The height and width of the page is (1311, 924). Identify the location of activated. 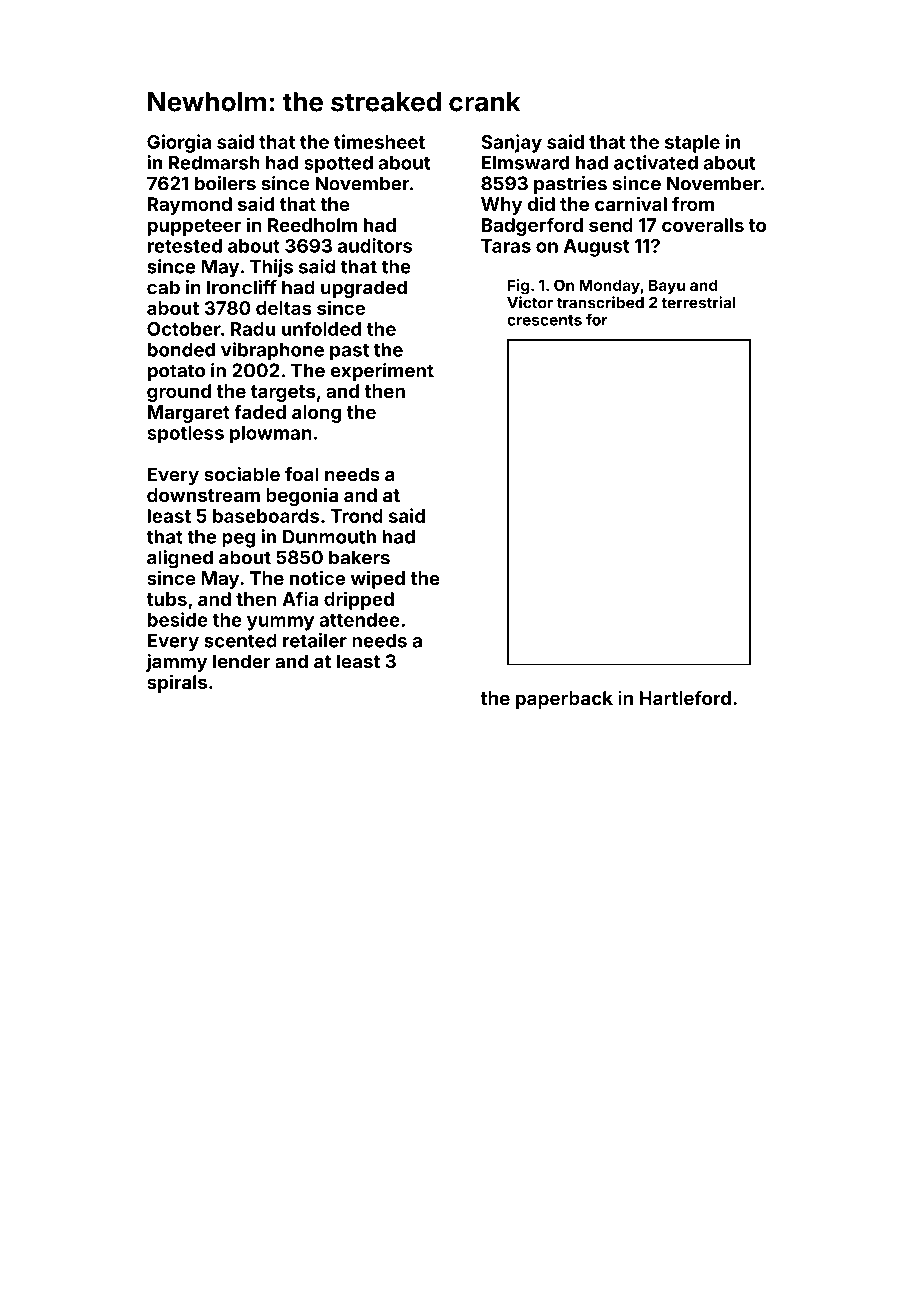
(656, 162).
